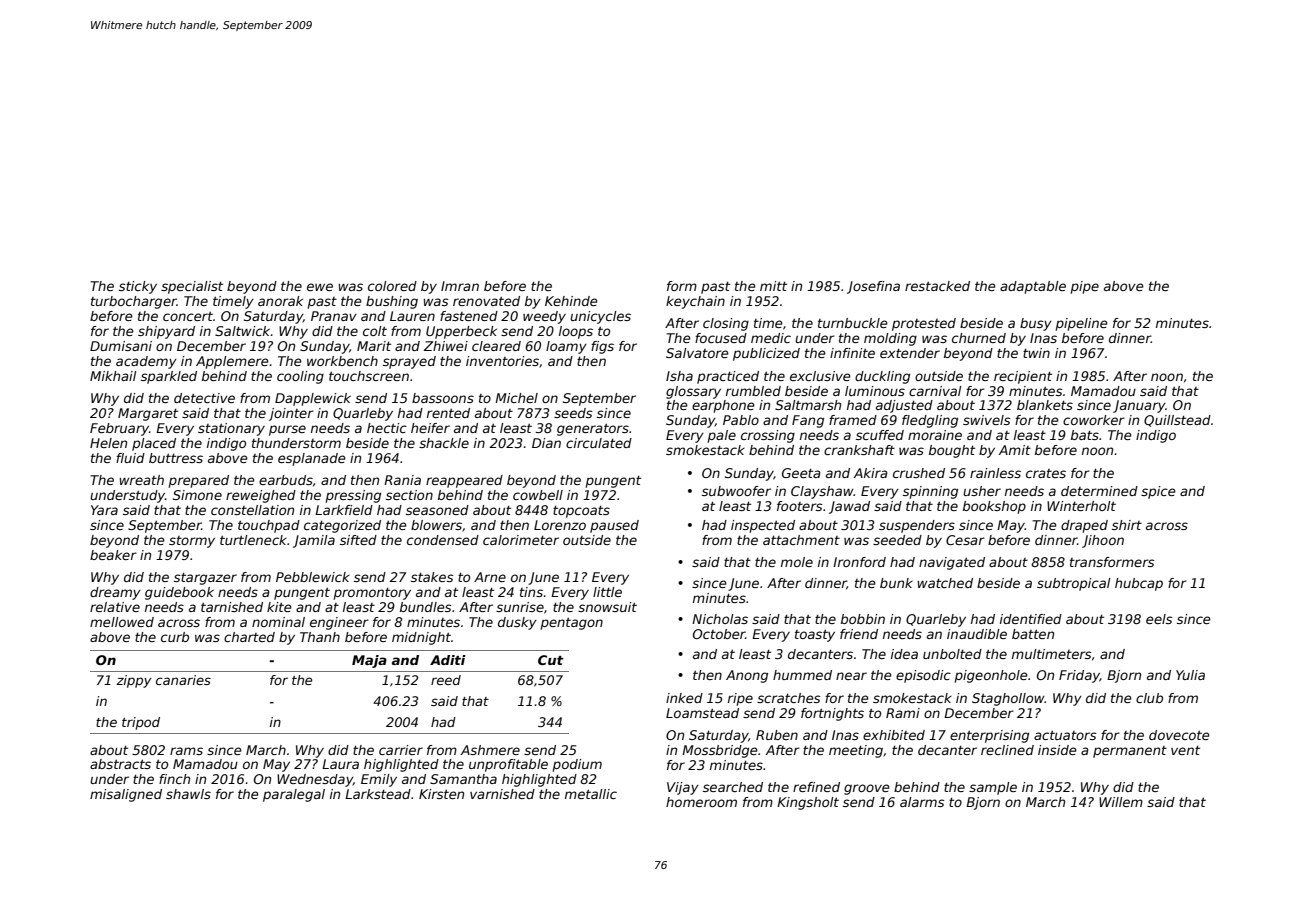 The height and width of the document is (924, 1308). I want to click on adjusted, so click(904, 406).
